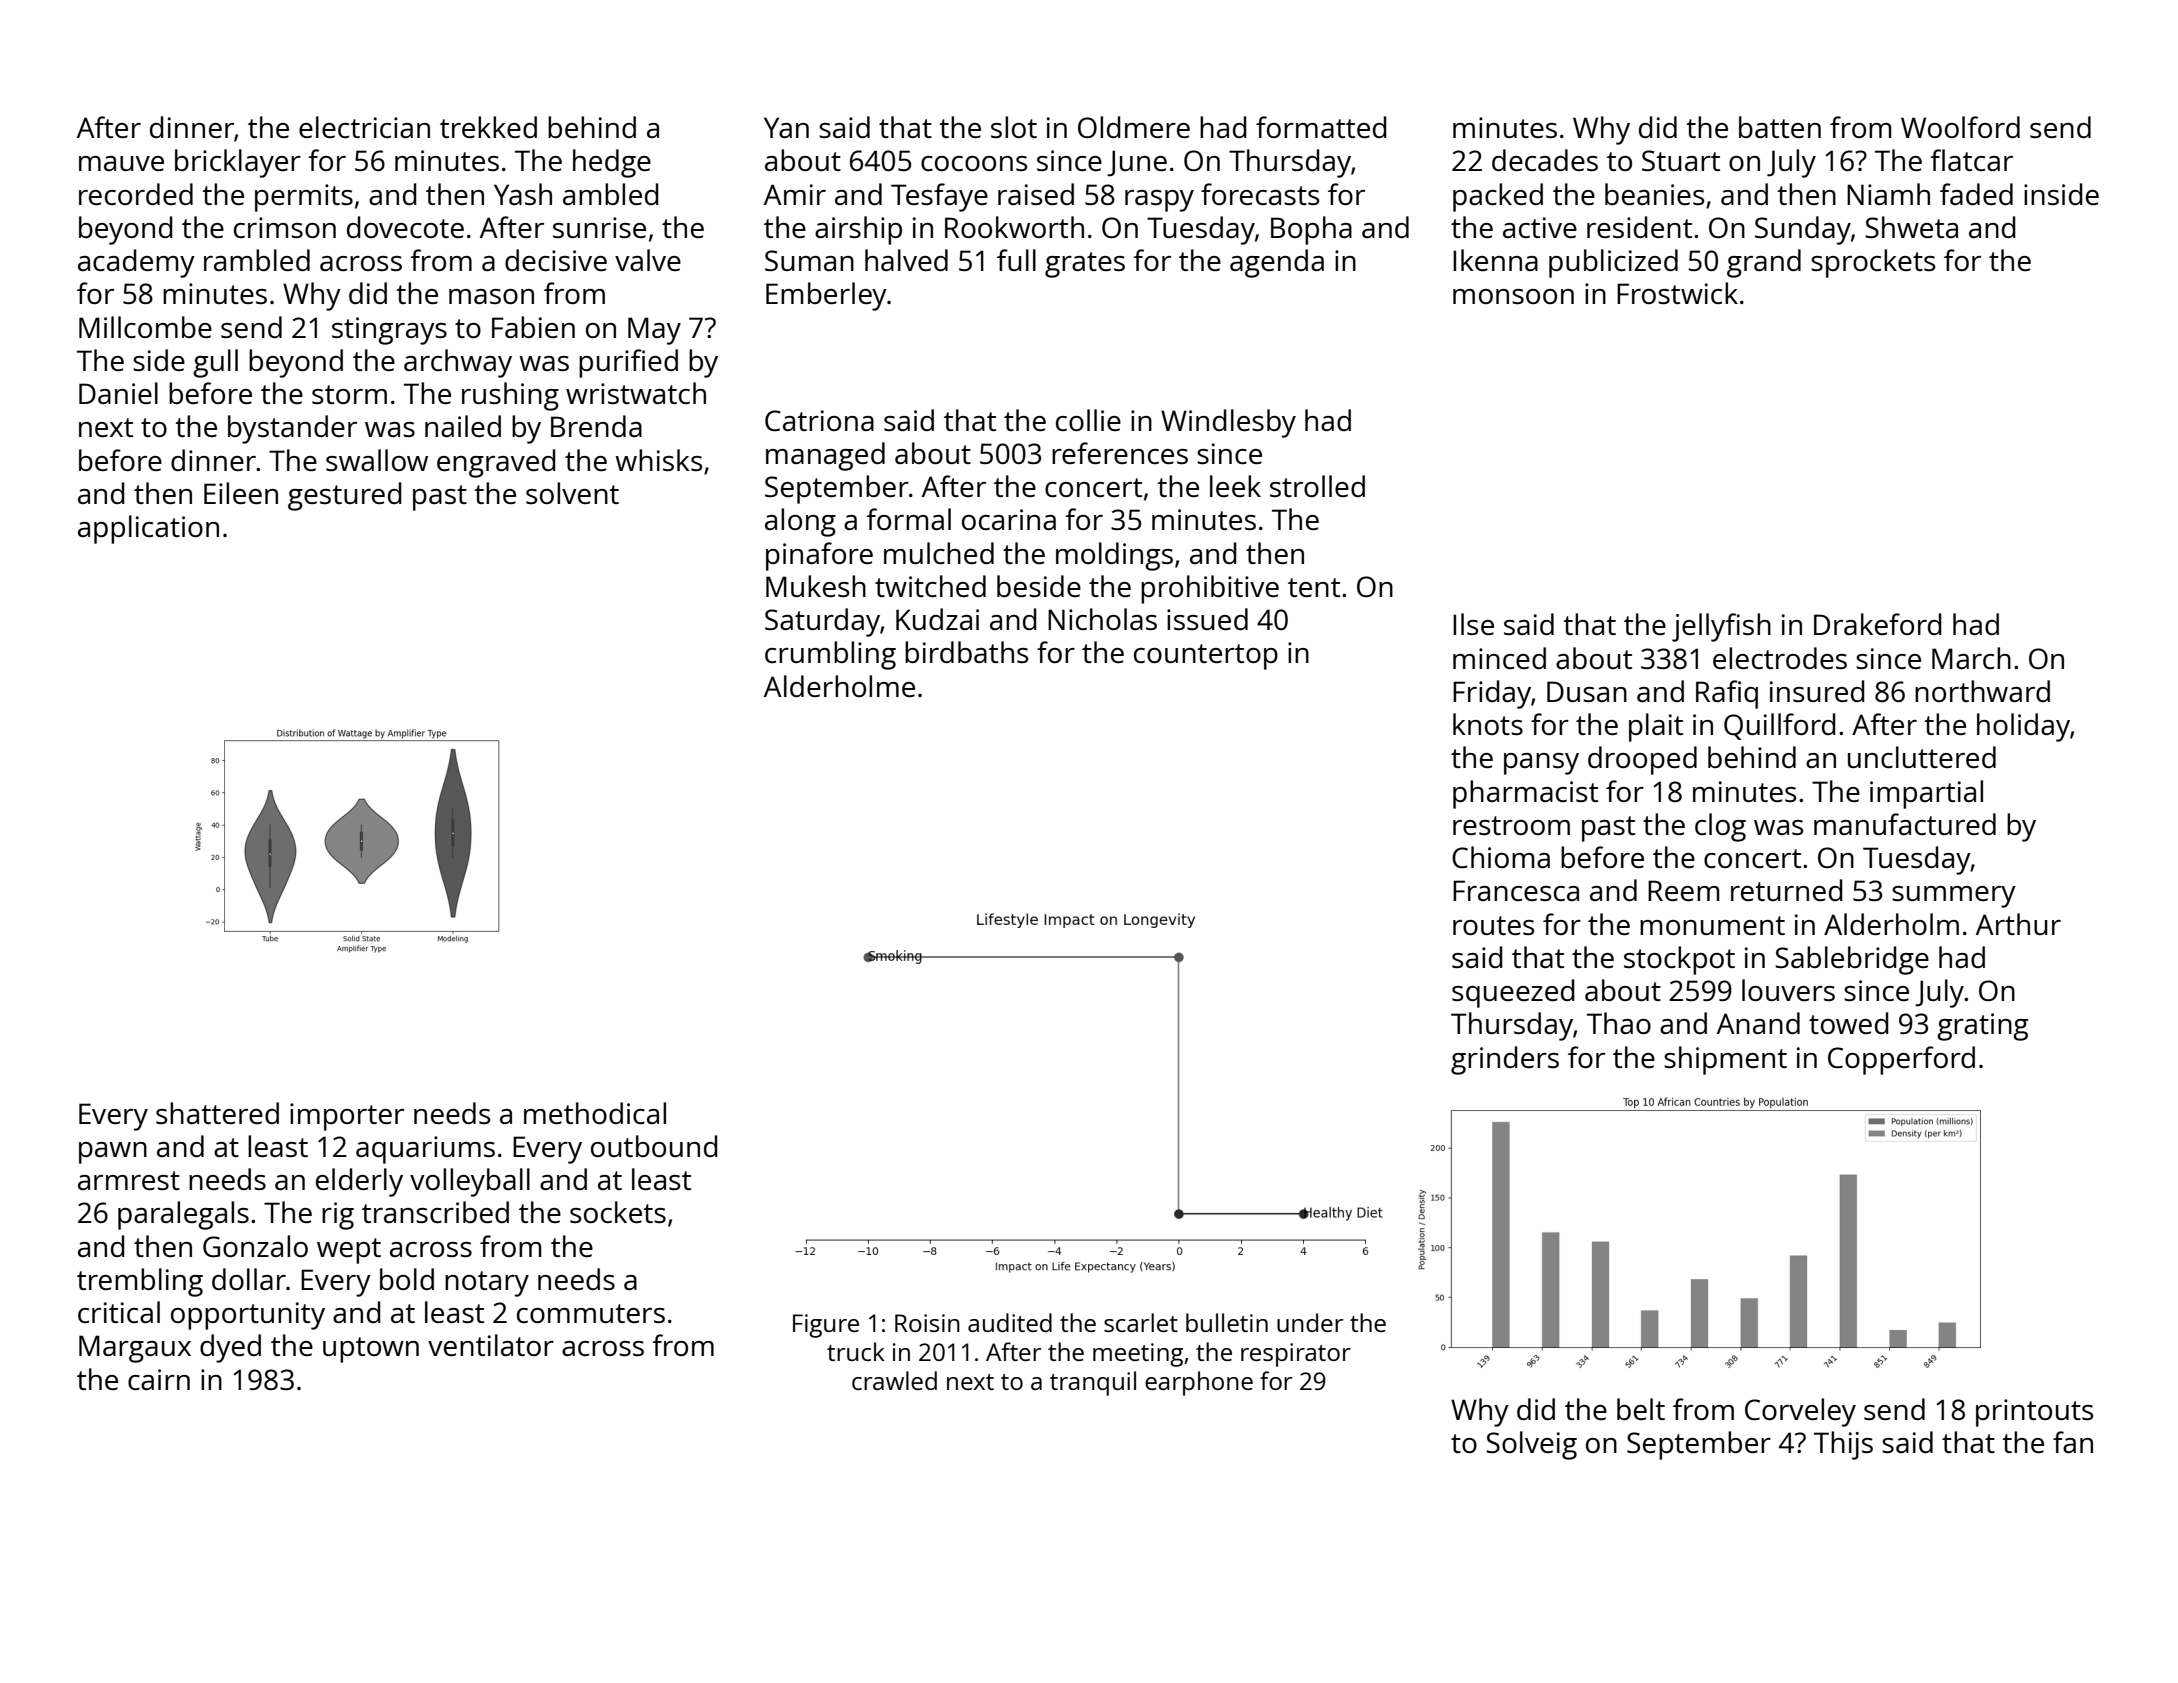 The width and height of the image is (2178, 1683). Describe the element at coordinates (148, 529) in the image. I see `application` at that location.
